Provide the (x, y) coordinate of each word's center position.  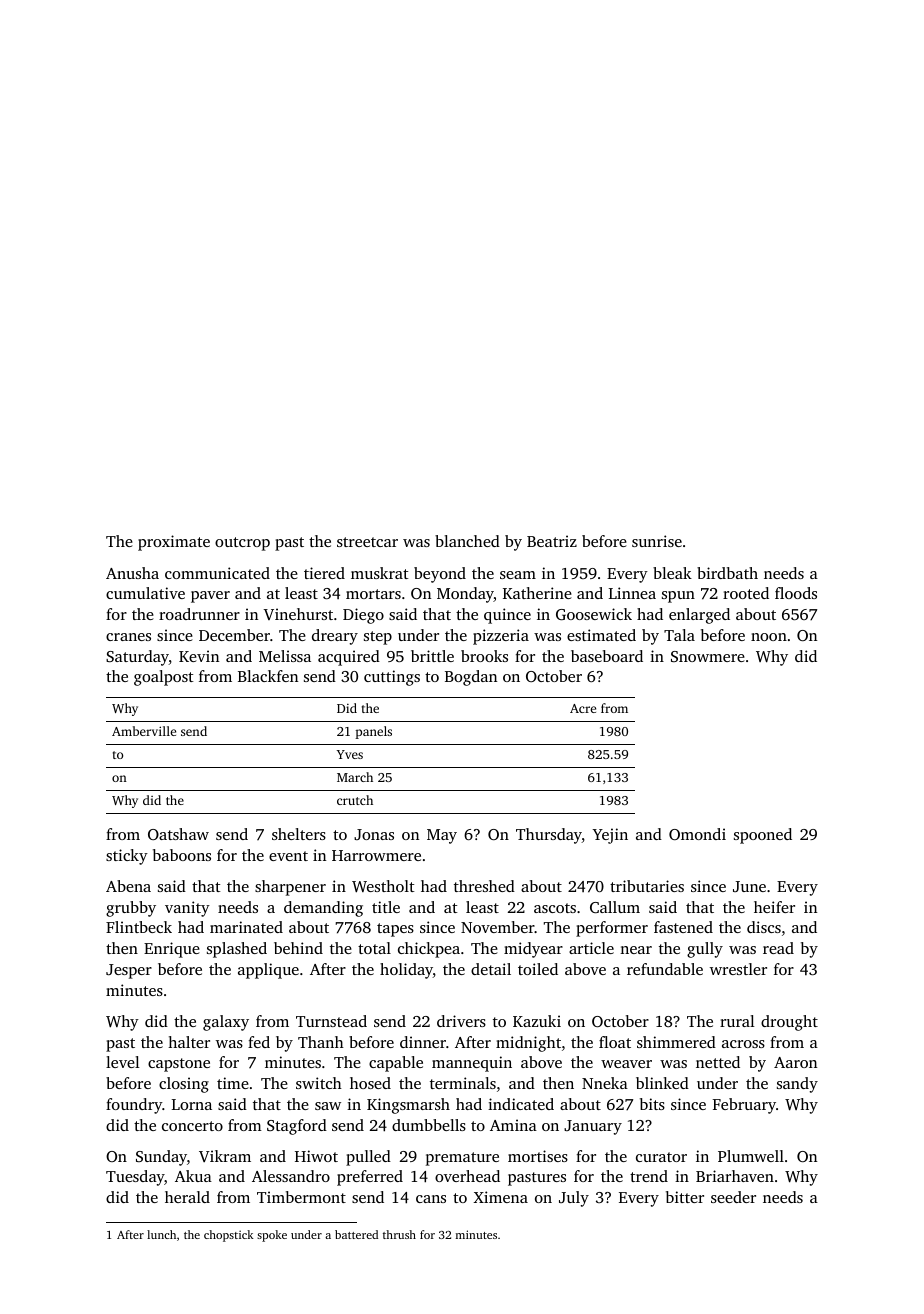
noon (769, 637)
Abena (128, 886)
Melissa (285, 656)
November (498, 927)
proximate (174, 543)
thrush (399, 1234)
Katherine (537, 593)
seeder (733, 1197)
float (615, 1042)
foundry (134, 1106)
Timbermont (301, 1197)
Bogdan (471, 678)
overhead (467, 1176)
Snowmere (708, 656)
